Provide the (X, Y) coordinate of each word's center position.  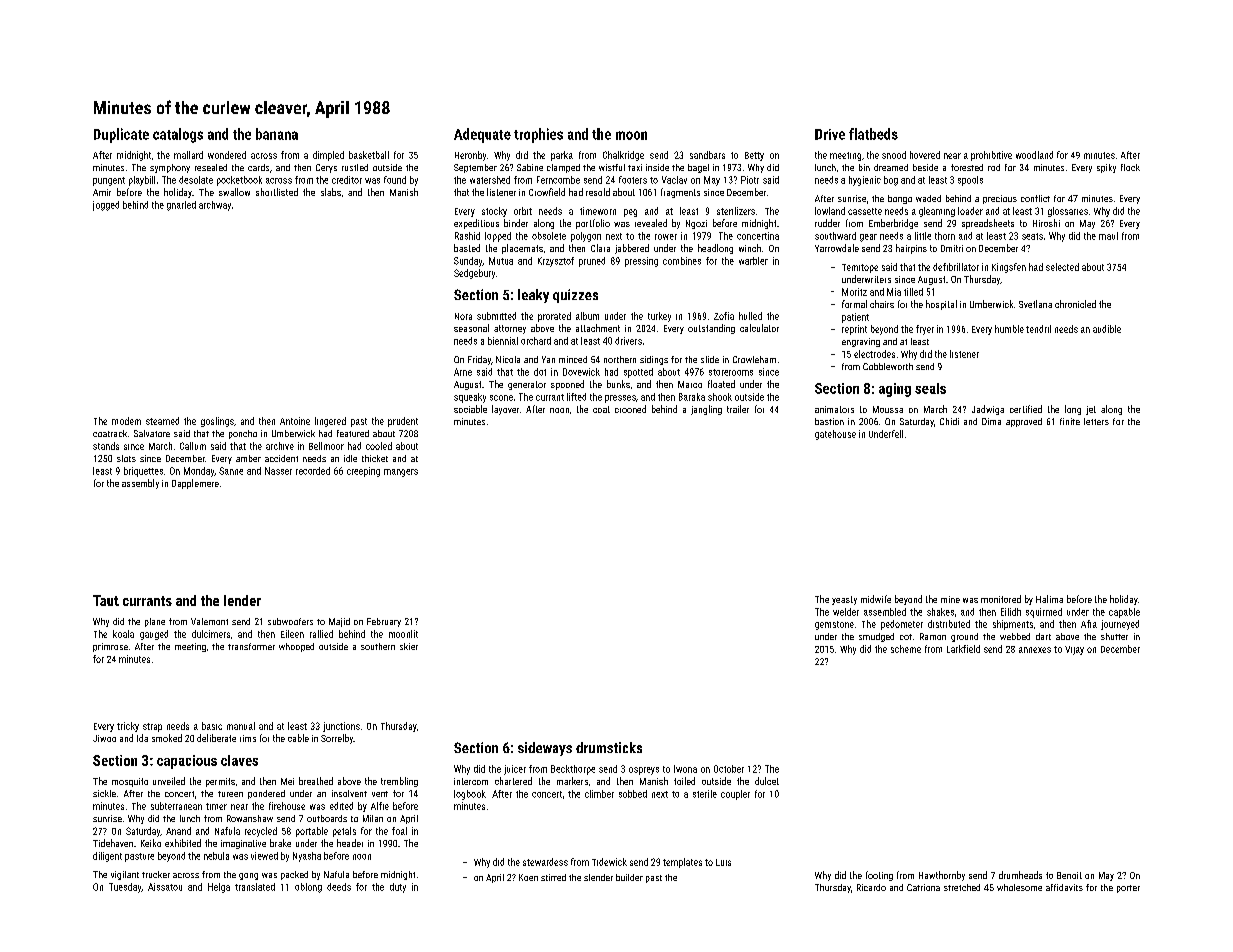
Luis (723, 862)
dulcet (767, 781)
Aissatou (165, 887)
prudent (403, 422)
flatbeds (873, 134)
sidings (654, 360)
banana (277, 134)
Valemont (209, 621)
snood (894, 155)
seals (930, 388)
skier (409, 646)
